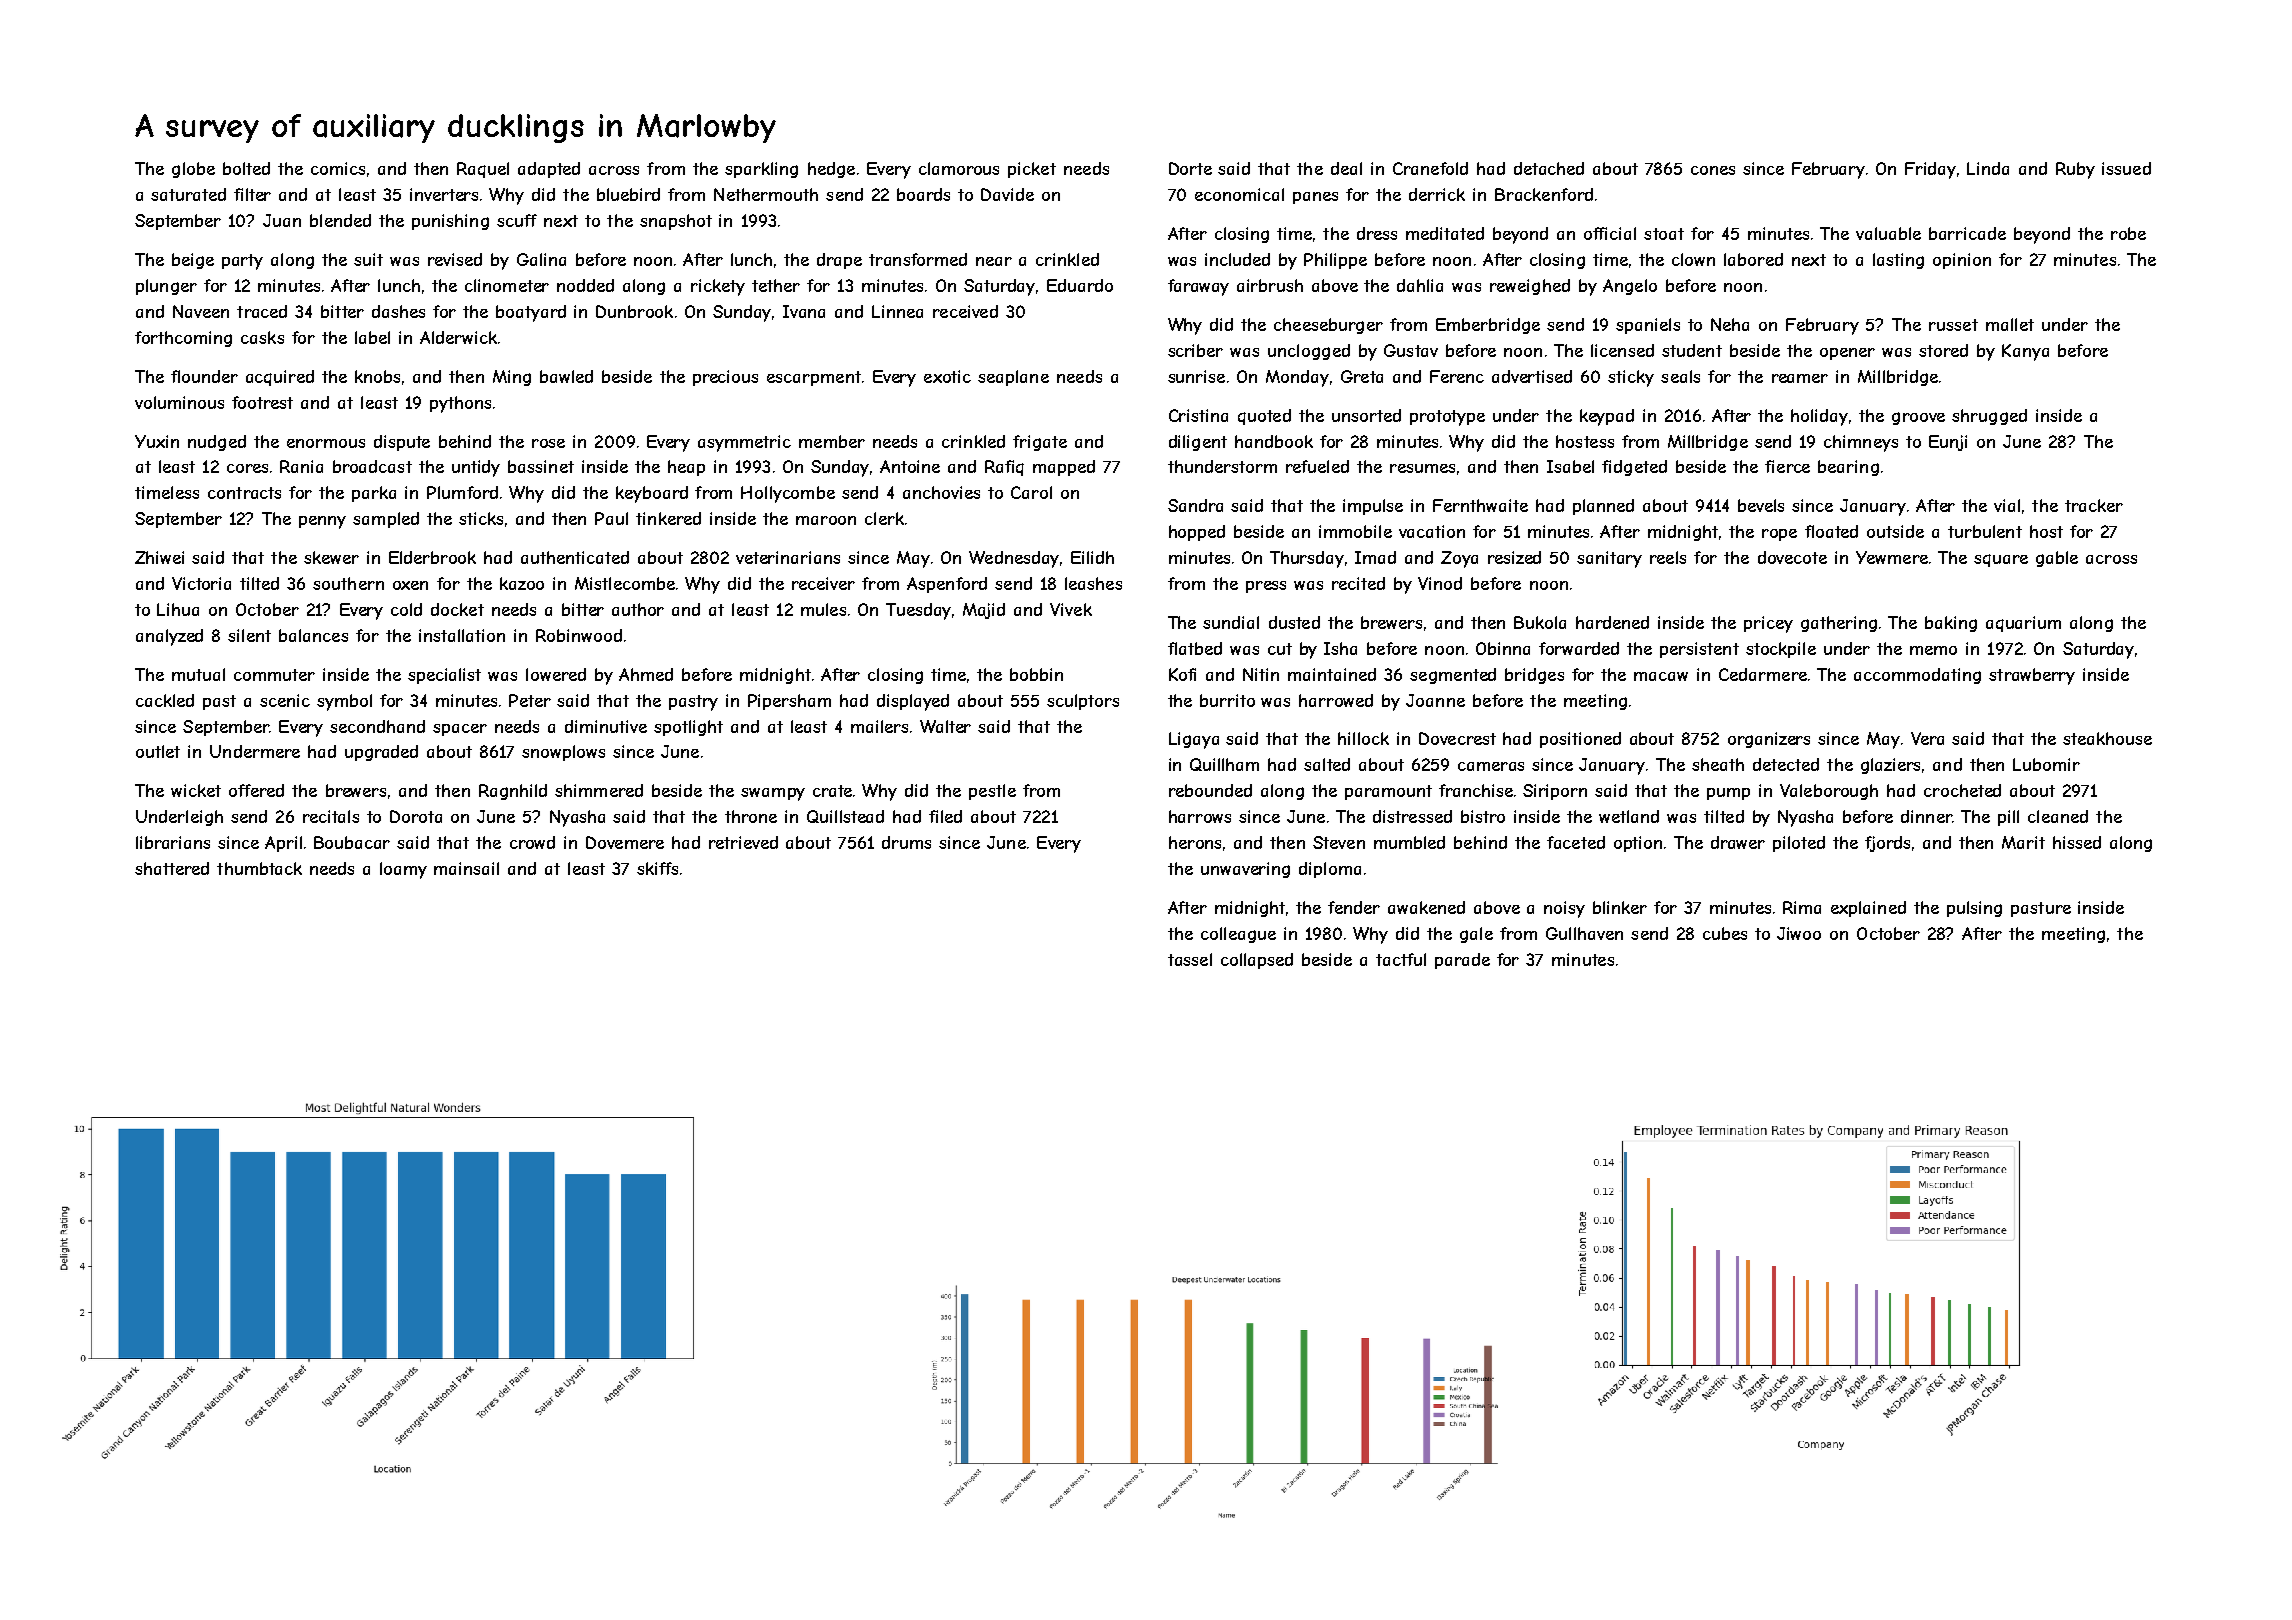 This document has width=2292, height=1620. What do you see at coordinates (1196, 376) in the document?
I see `sunrise` at bounding box center [1196, 376].
